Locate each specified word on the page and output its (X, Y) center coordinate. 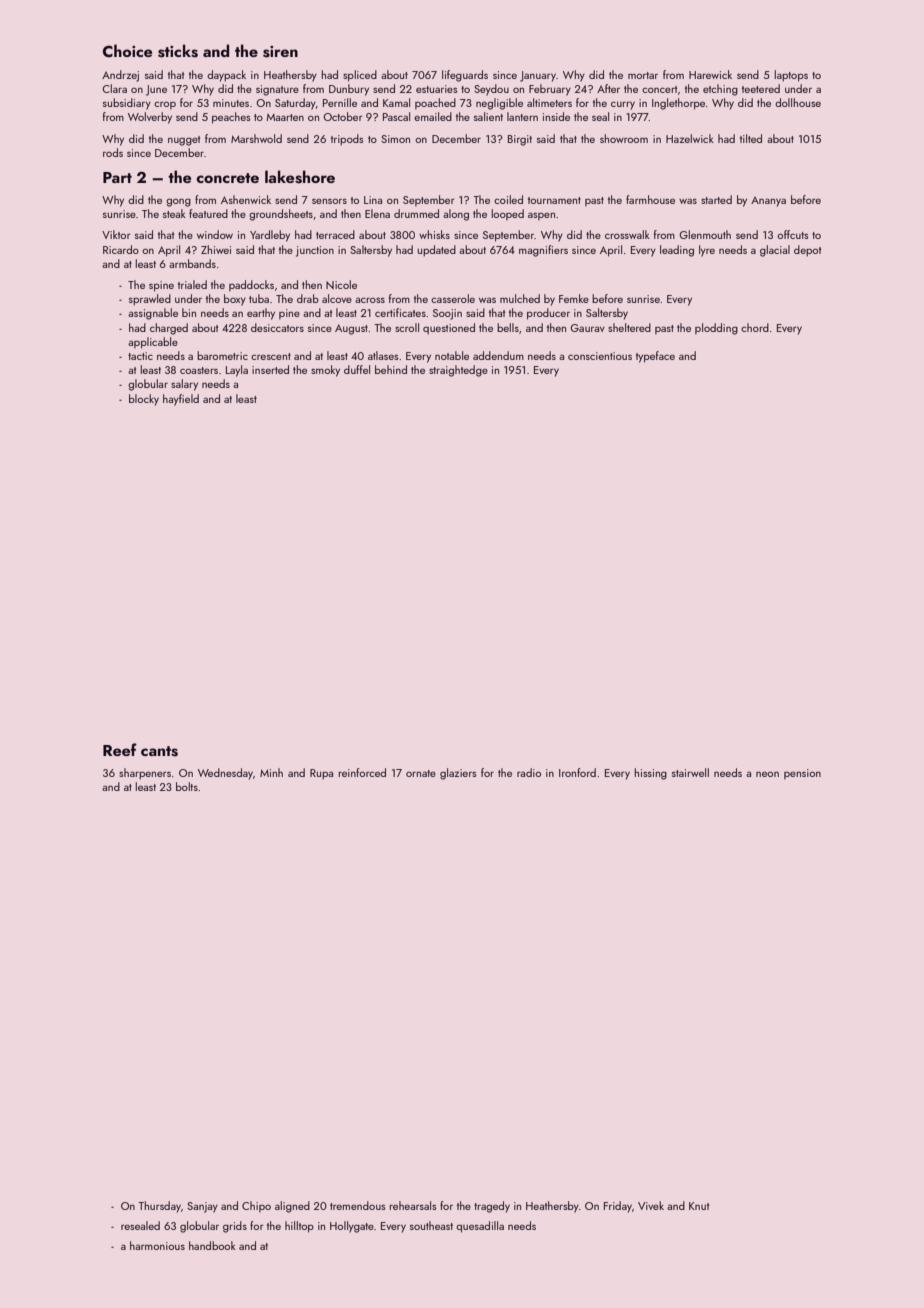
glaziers (458, 774)
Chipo (256, 1206)
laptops (791, 76)
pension (802, 774)
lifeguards (465, 76)
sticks (178, 51)
